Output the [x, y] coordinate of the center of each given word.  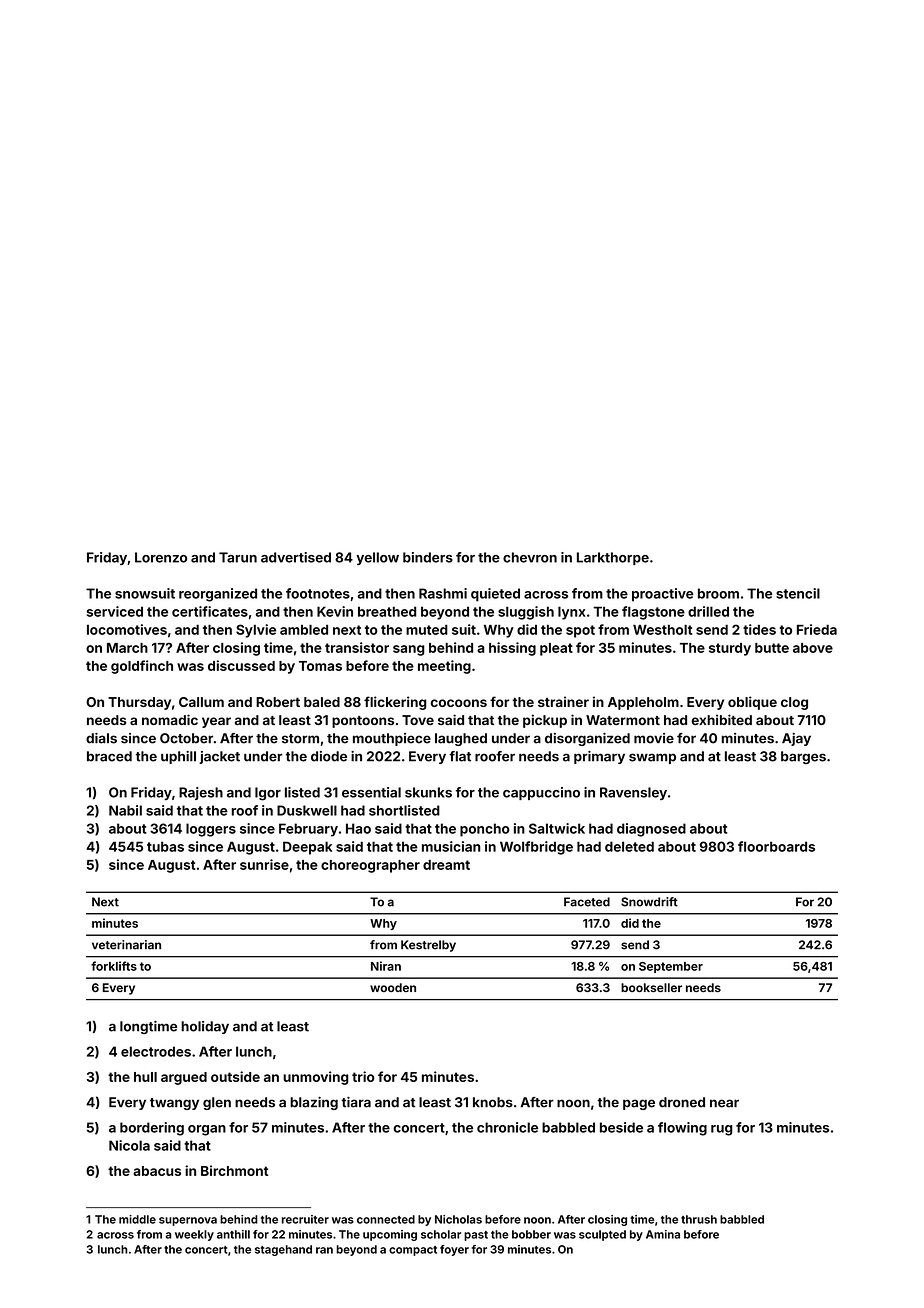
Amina [663, 1234]
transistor [357, 647]
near [724, 1103]
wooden [393, 987]
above [813, 648]
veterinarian [126, 945]
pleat [556, 649]
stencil [798, 593]
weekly [194, 1235]
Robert [278, 702]
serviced [115, 611]
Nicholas [458, 1219]
